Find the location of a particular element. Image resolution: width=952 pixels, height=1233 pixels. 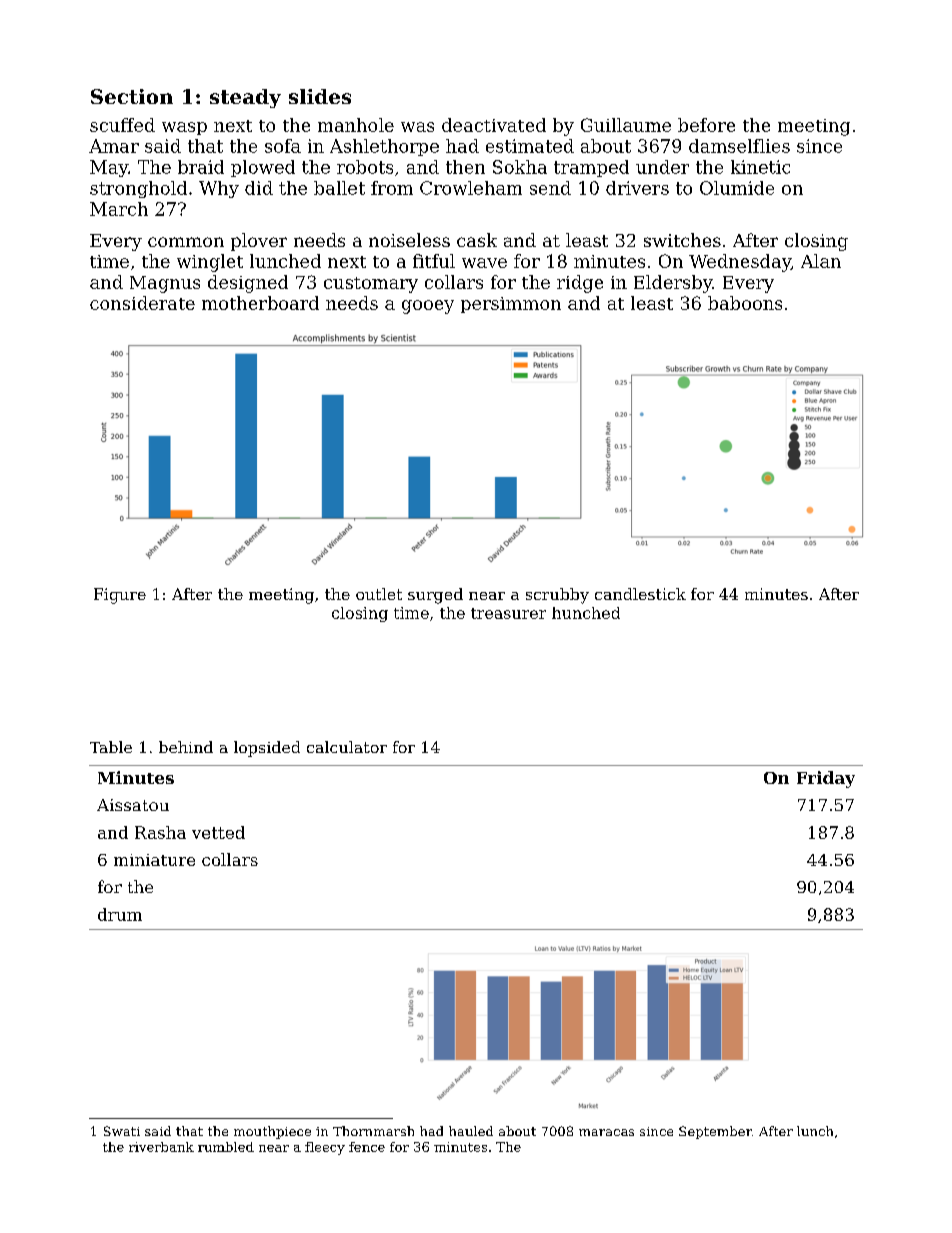

outlet is located at coordinates (379, 594).
